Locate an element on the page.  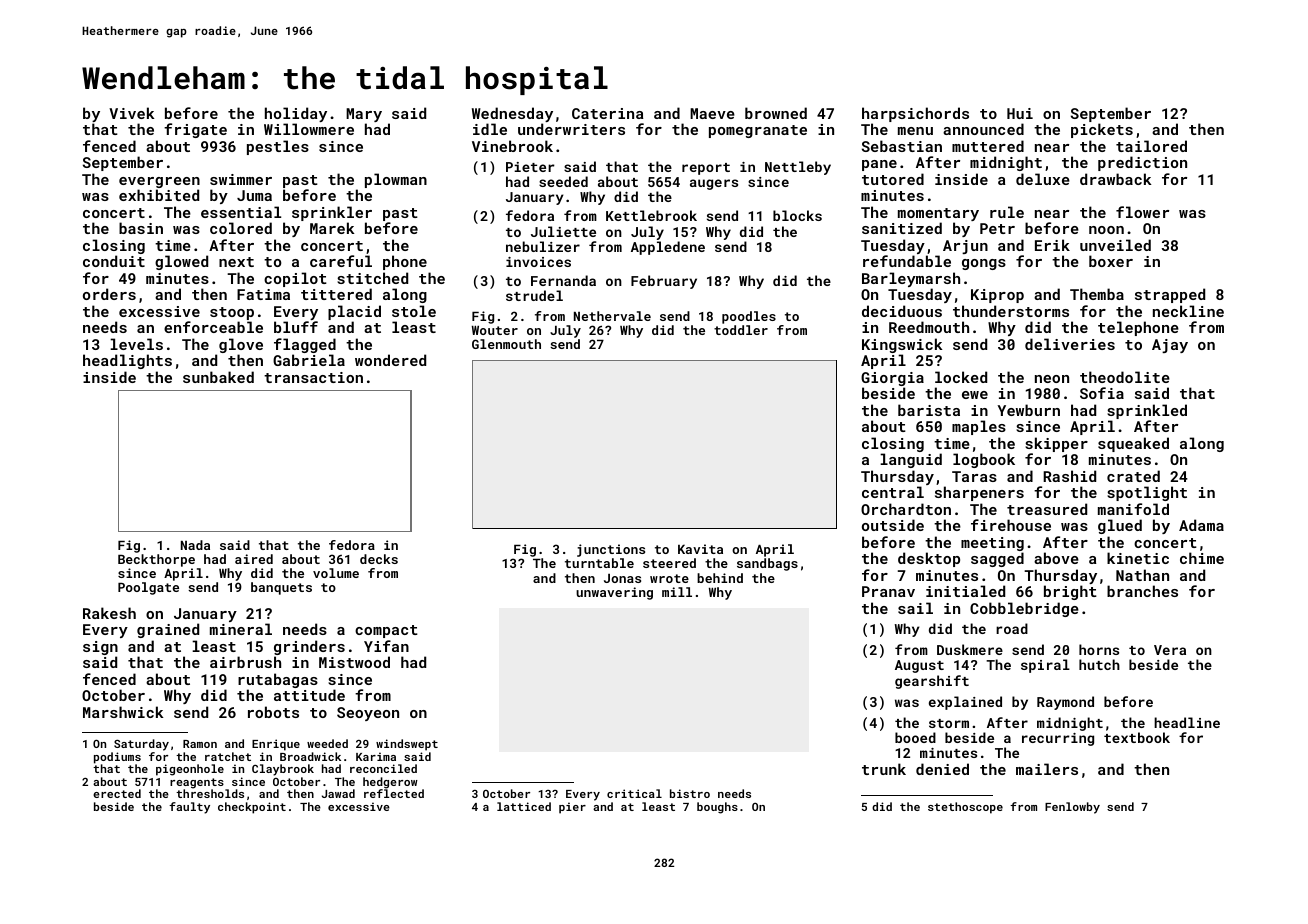
compact is located at coordinates (386, 631).
